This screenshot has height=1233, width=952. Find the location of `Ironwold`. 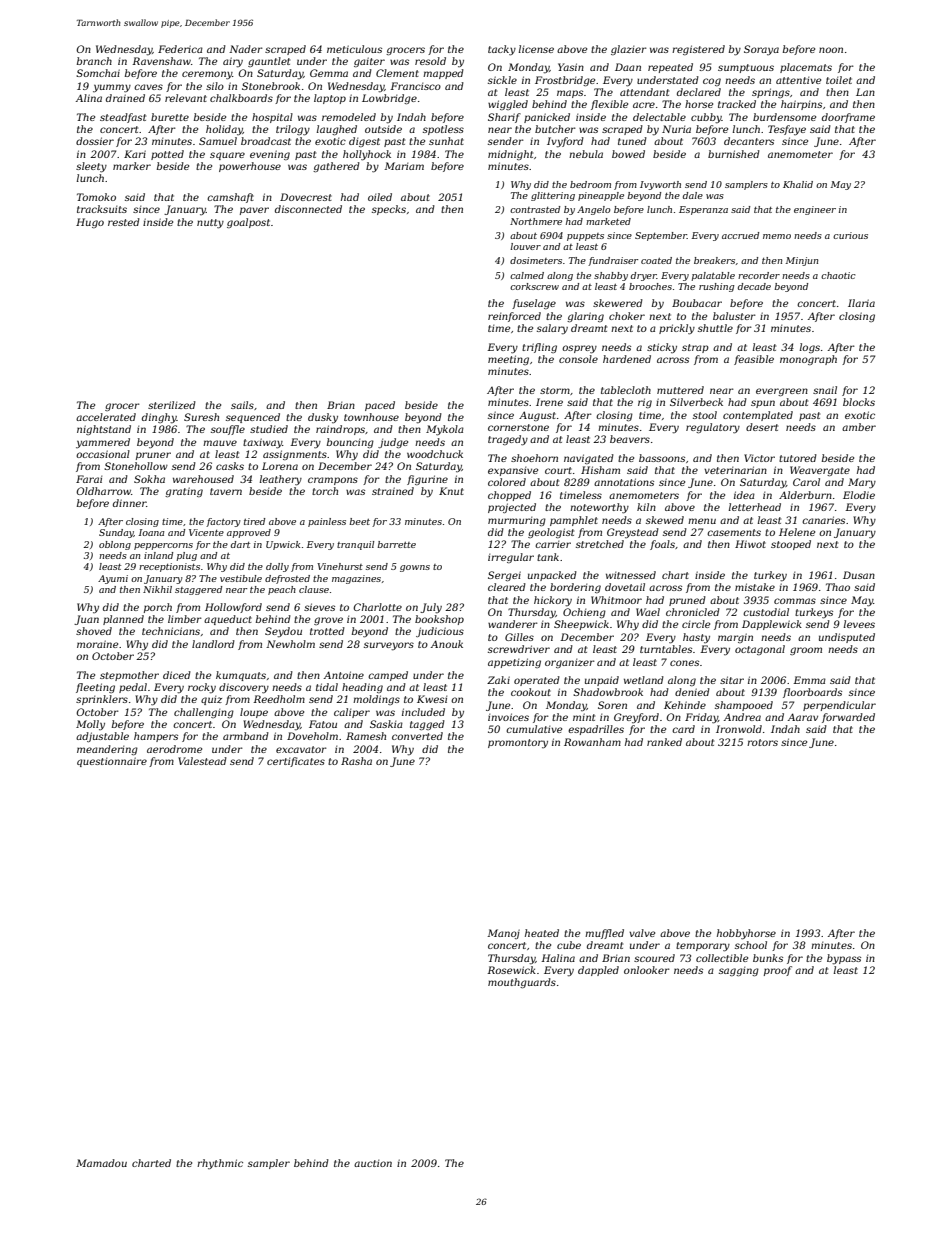

Ironwold is located at coordinates (739, 729).
